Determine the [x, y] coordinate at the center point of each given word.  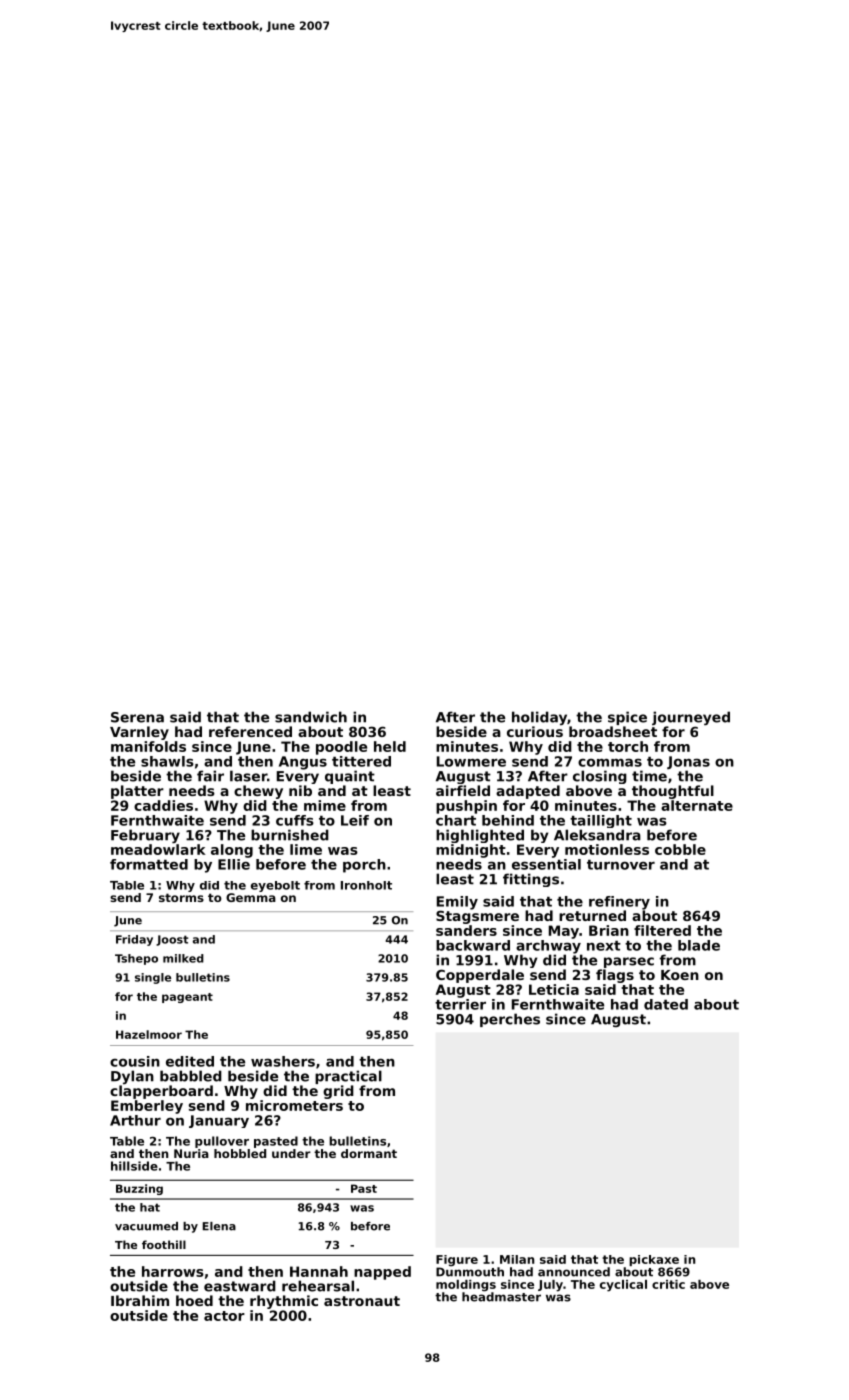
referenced [250, 731]
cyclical [623, 1286]
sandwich [311, 717]
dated [666, 1004]
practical [348, 1077]
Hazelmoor [149, 1034]
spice [627, 718]
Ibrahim [140, 1300]
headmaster [501, 1297]
